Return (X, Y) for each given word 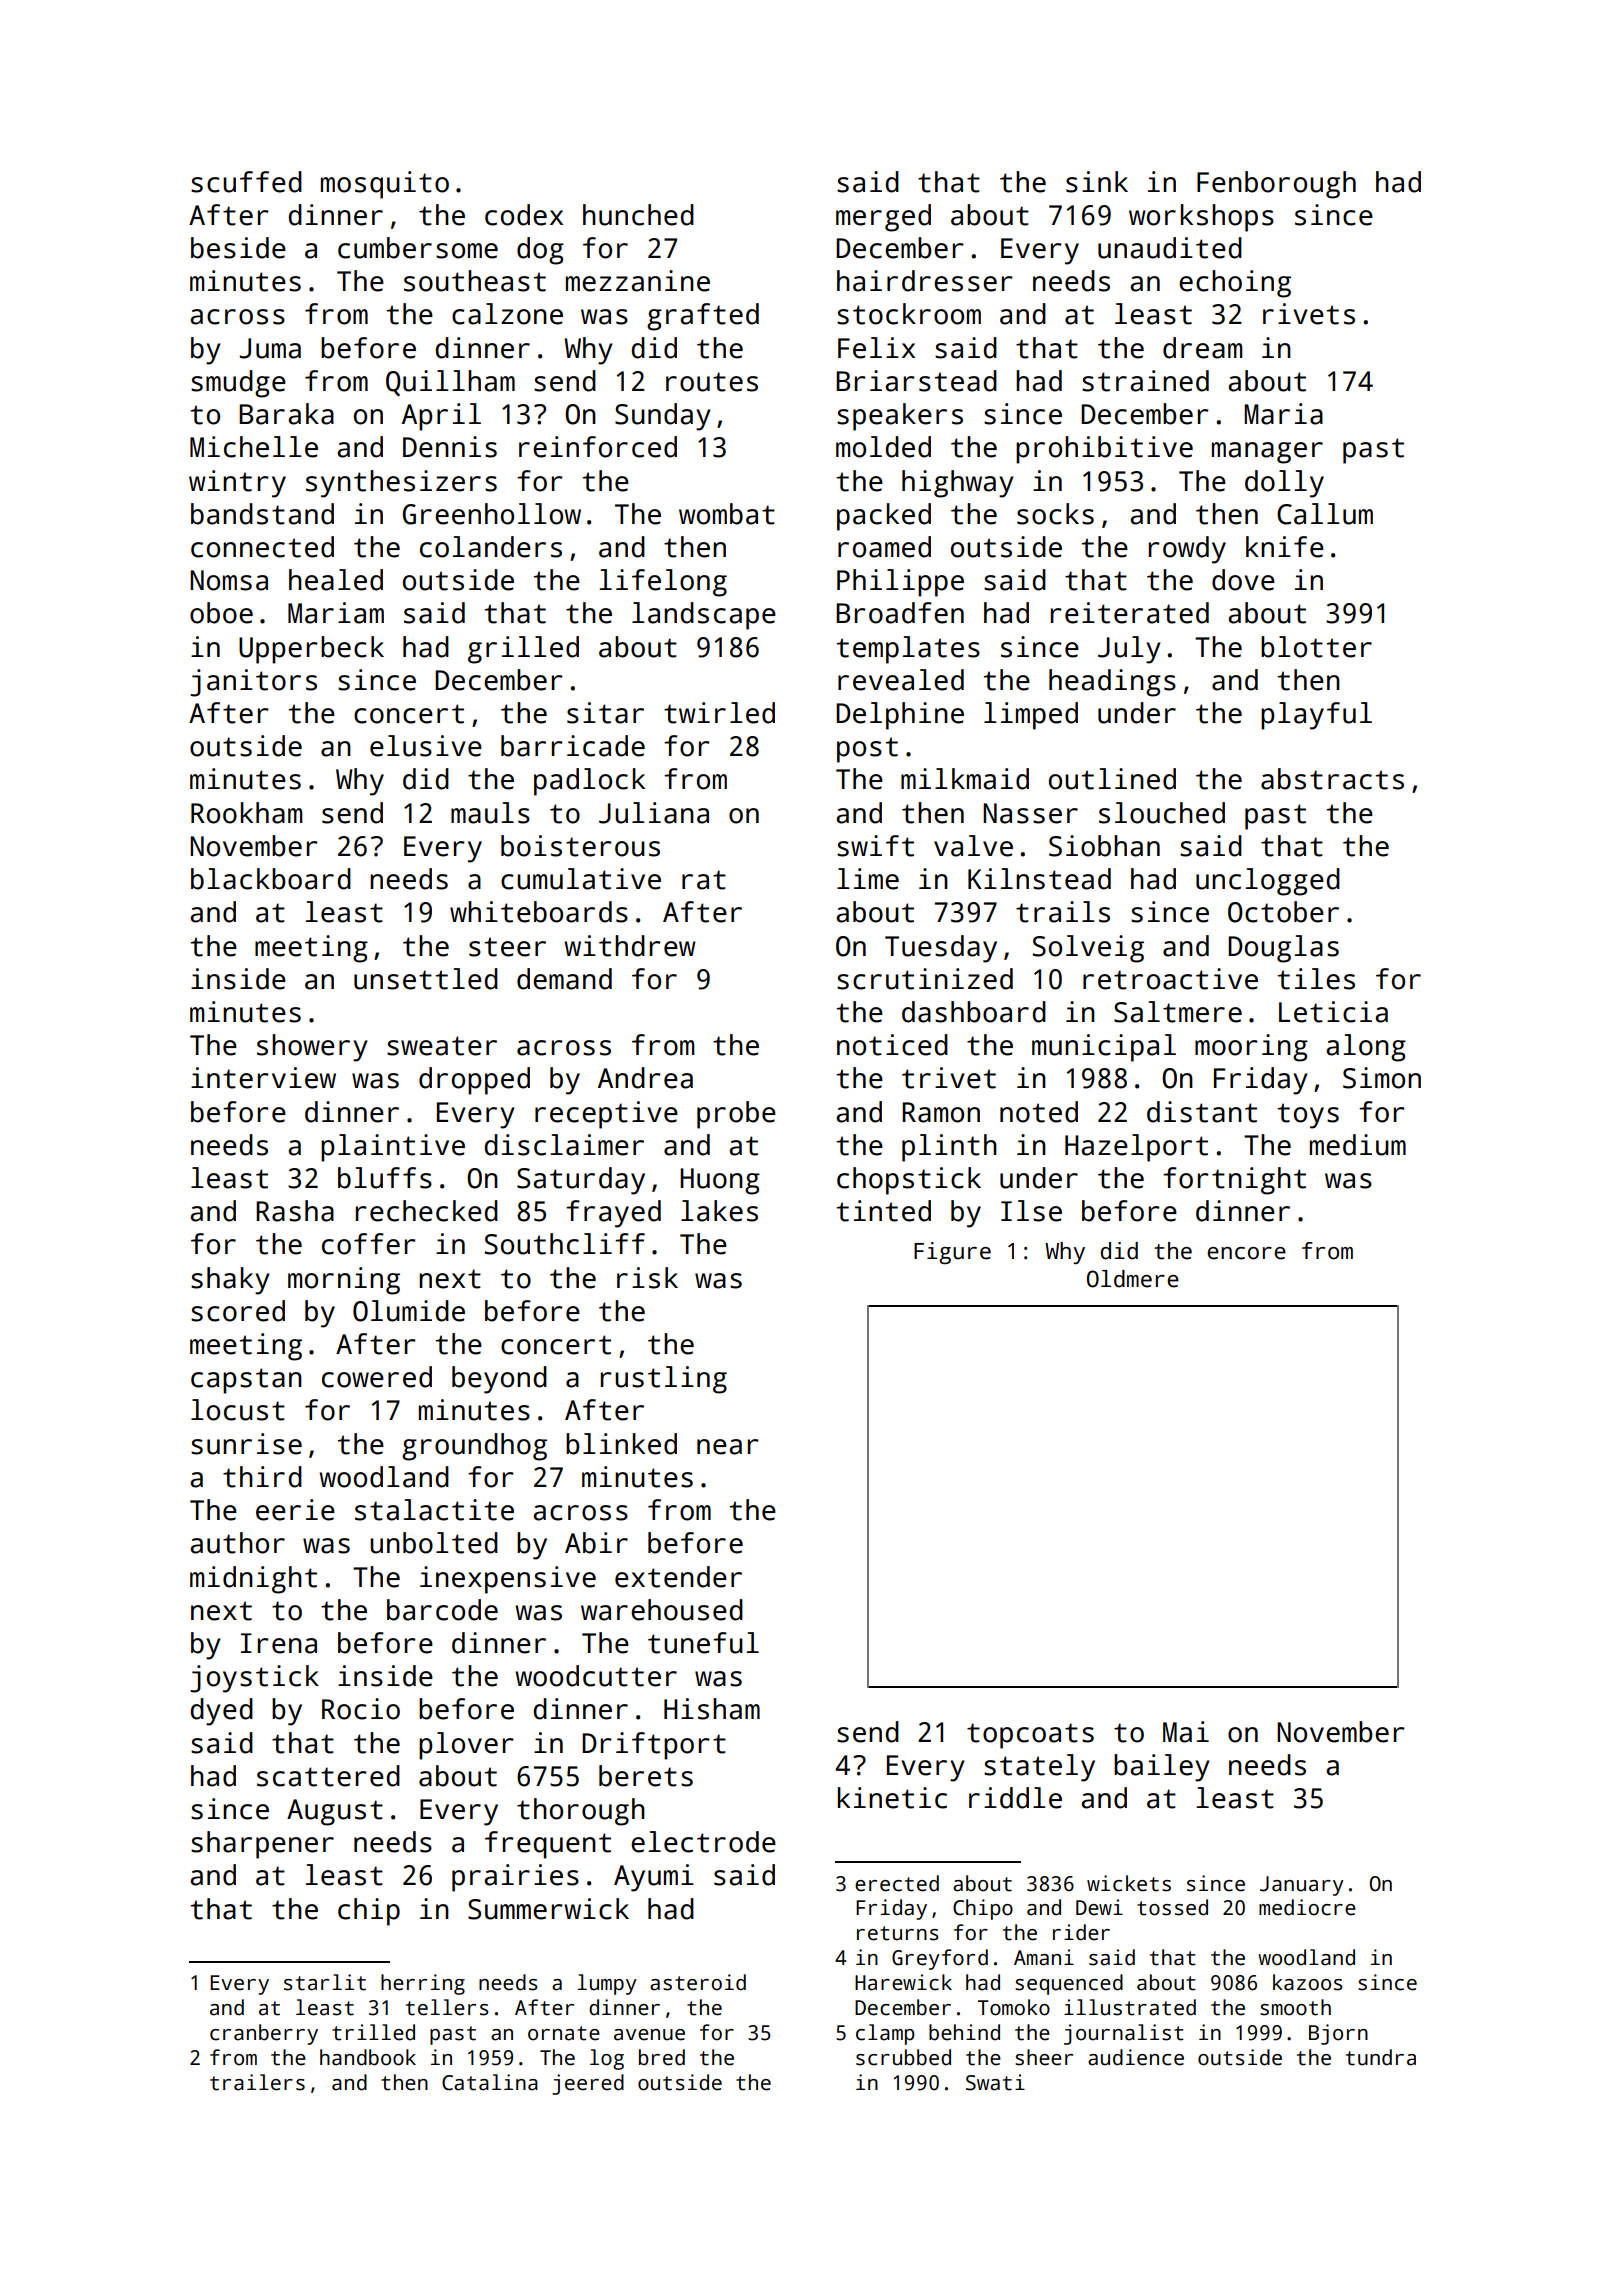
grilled (523, 650)
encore (1246, 1253)
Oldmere (1133, 1279)
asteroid (698, 1982)
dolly (1284, 484)
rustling (664, 1380)
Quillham (450, 383)
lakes (719, 1211)
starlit (325, 1982)
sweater (442, 1046)
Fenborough (1276, 185)
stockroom (909, 314)
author (237, 1543)
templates (908, 650)
